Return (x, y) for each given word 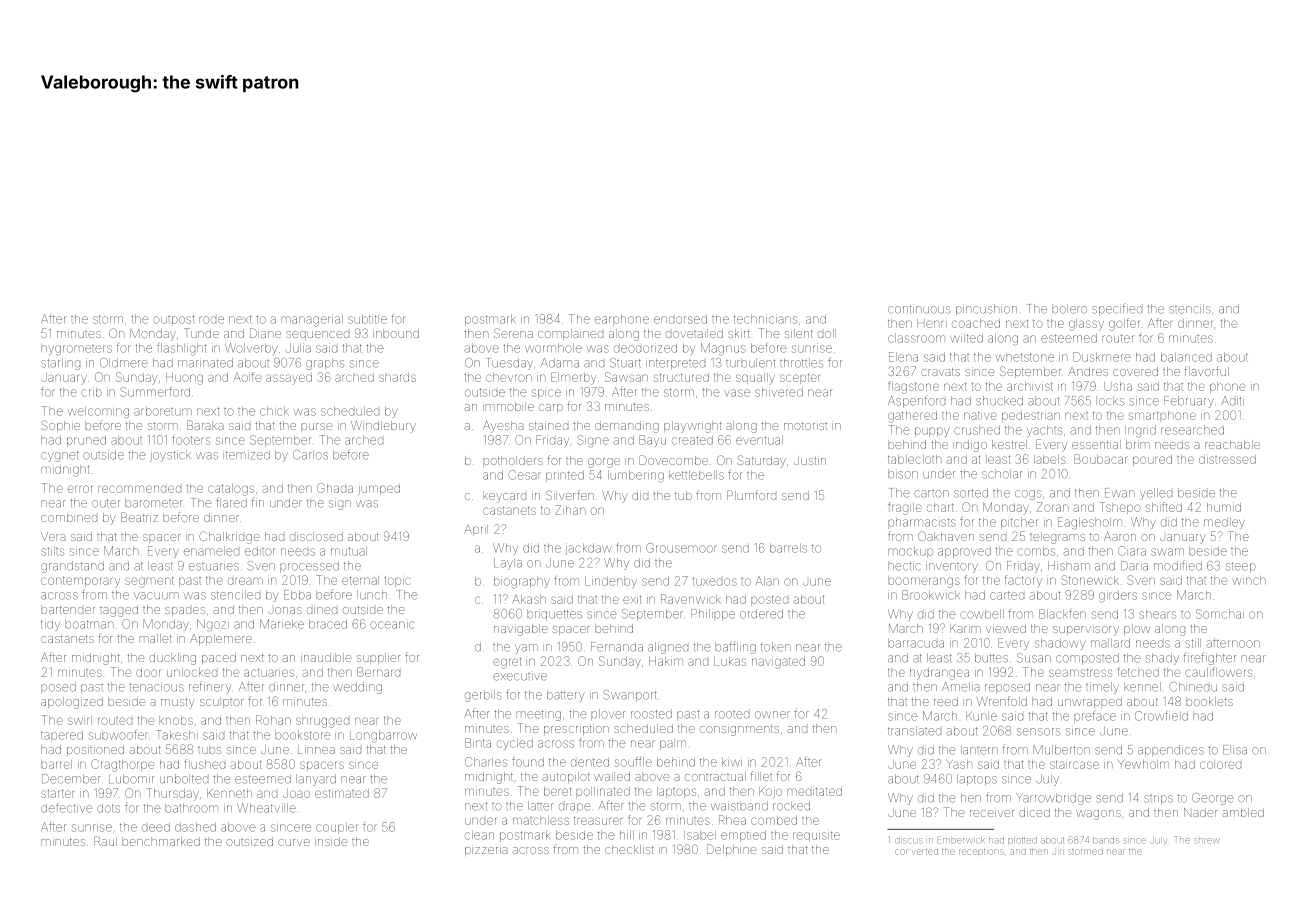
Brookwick (931, 595)
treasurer (598, 820)
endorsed (680, 319)
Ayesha (503, 427)
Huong (184, 379)
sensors (1038, 732)
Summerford (155, 392)
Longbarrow (383, 736)
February (1189, 402)
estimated (342, 793)
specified (1117, 309)
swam (1167, 552)
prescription (576, 730)
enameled (211, 551)
